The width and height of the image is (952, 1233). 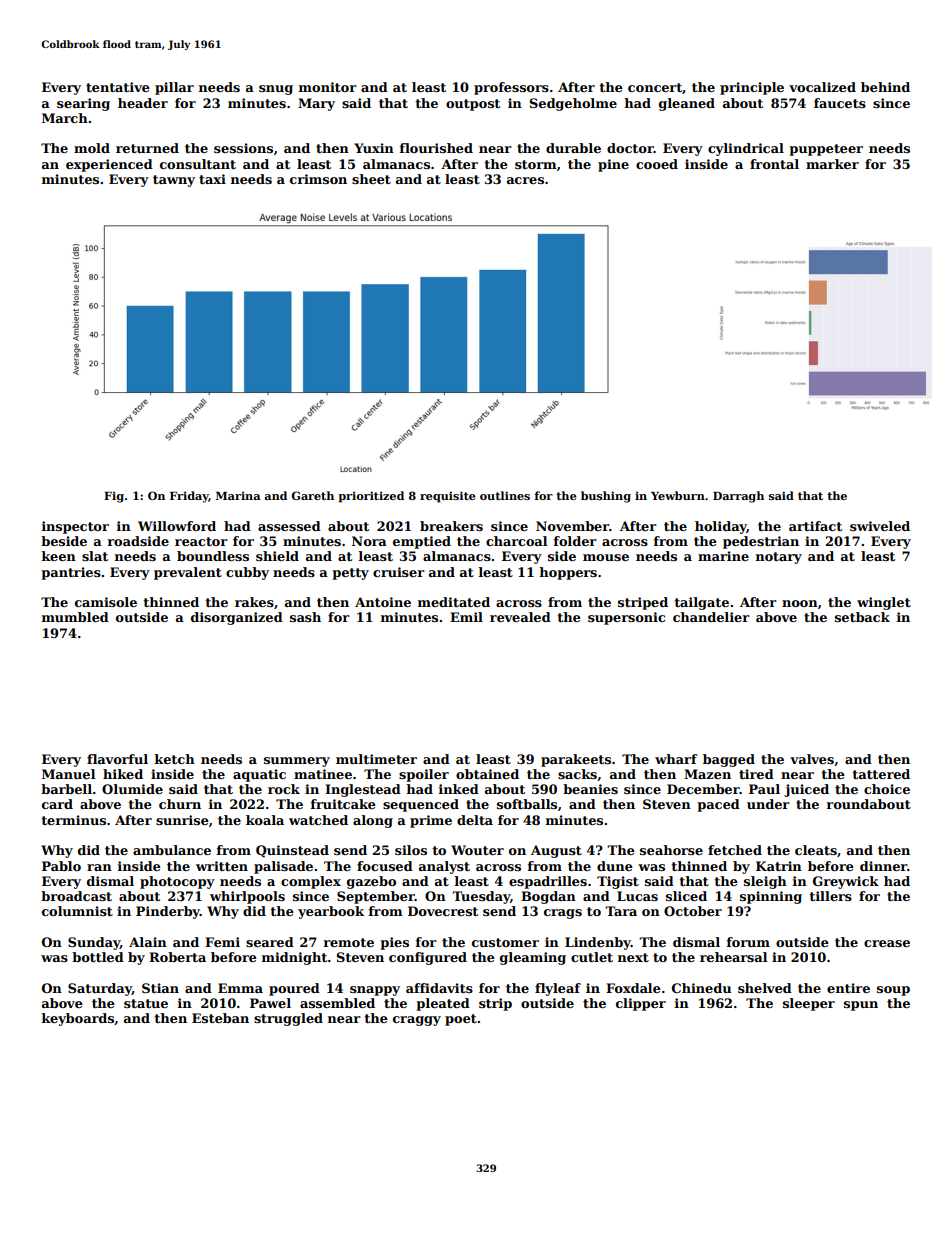 What do you see at coordinates (525, 180) in the image?
I see `acres` at bounding box center [525, 180].
